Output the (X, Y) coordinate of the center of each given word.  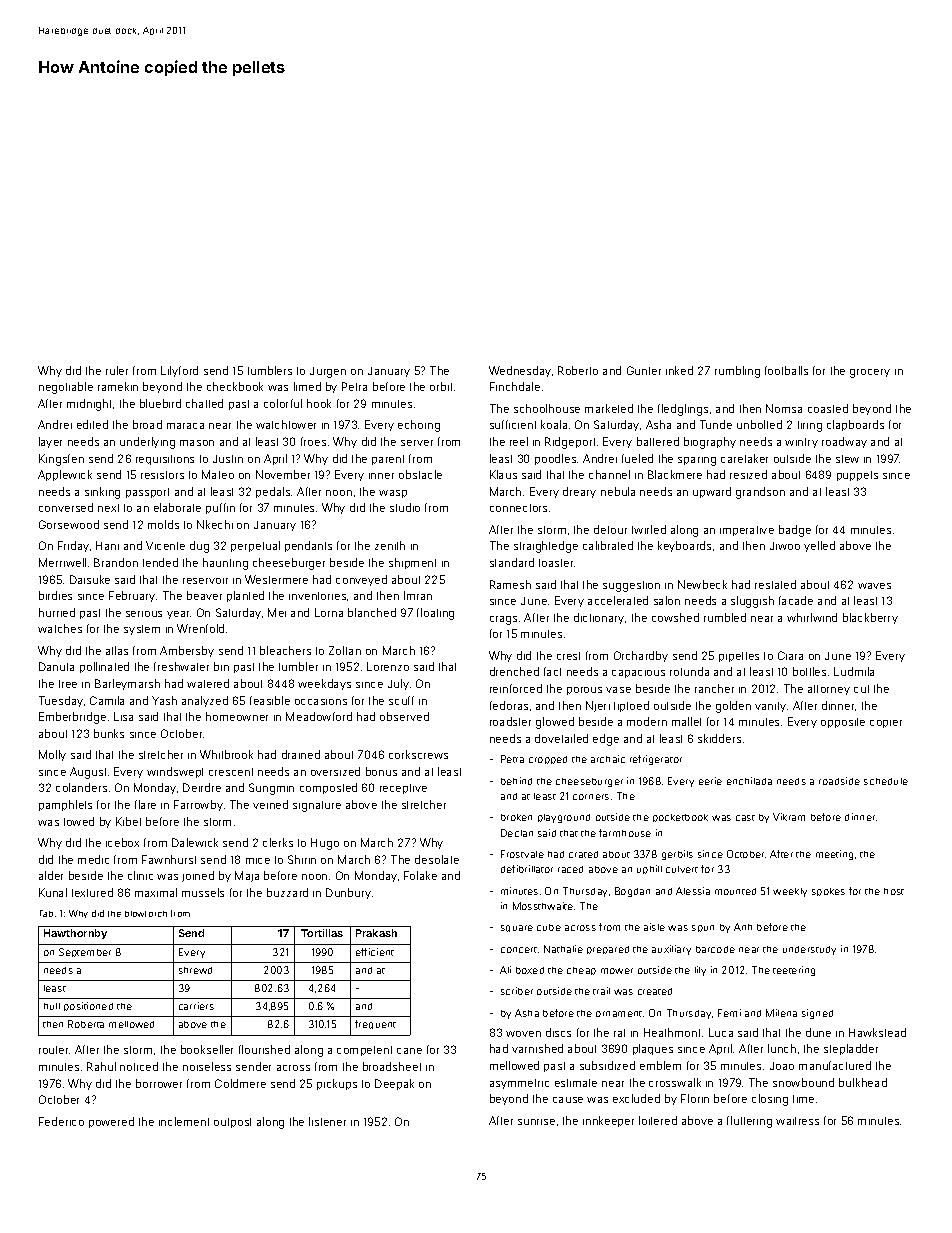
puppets (857, 476)
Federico (61, 1121)
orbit (441, 386)
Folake (420, 875)
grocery (870, 373)
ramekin (118, 386)
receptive (403, 789)
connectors (518, 508)
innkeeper (608, 1121)
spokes (828, 892)
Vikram (789, 817)
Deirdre (202, 787)
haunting (225, 564)
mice (258, 861)
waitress (797, 1121)
